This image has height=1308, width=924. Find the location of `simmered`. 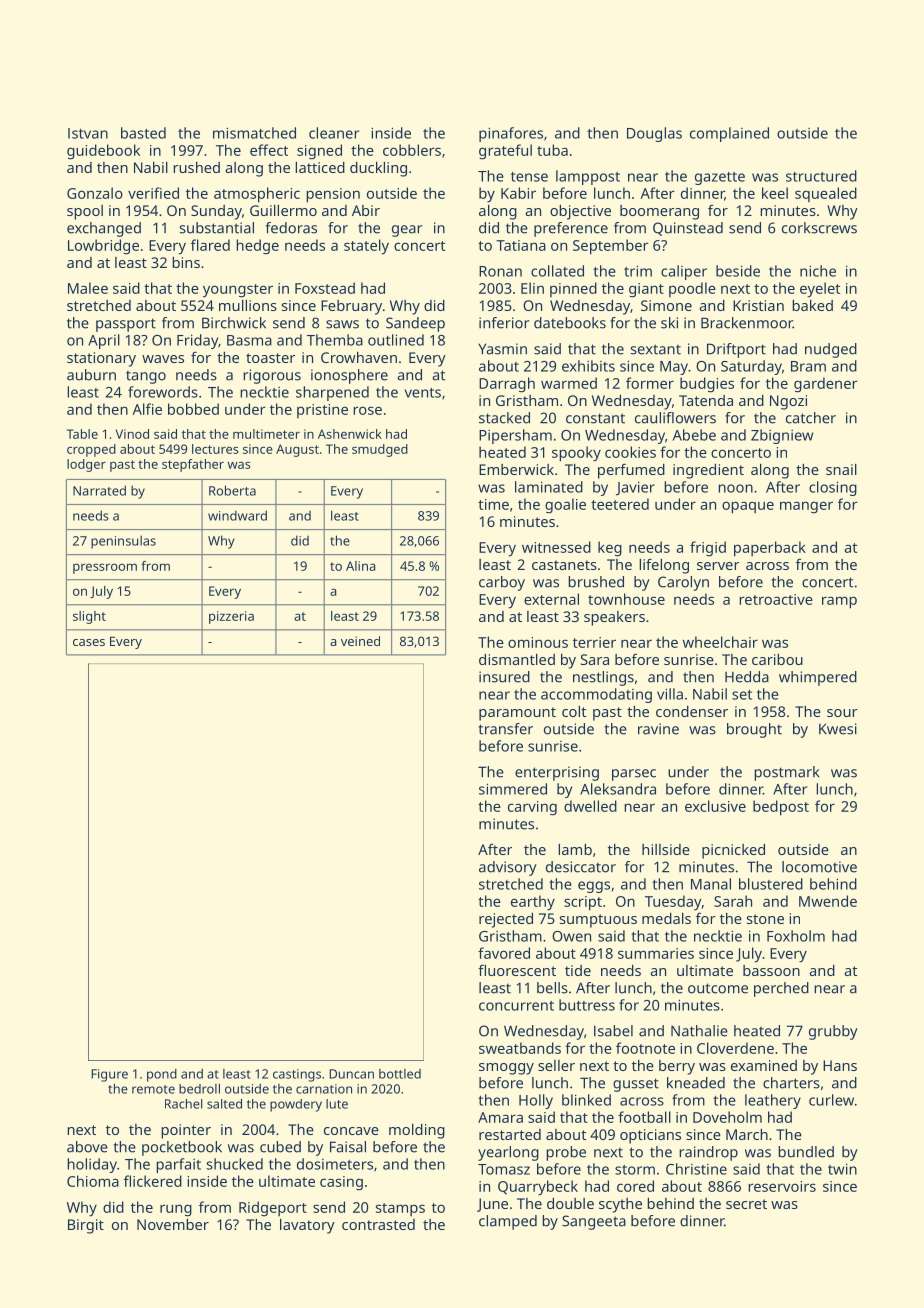

simmered is located at coordinates (513, 789).
